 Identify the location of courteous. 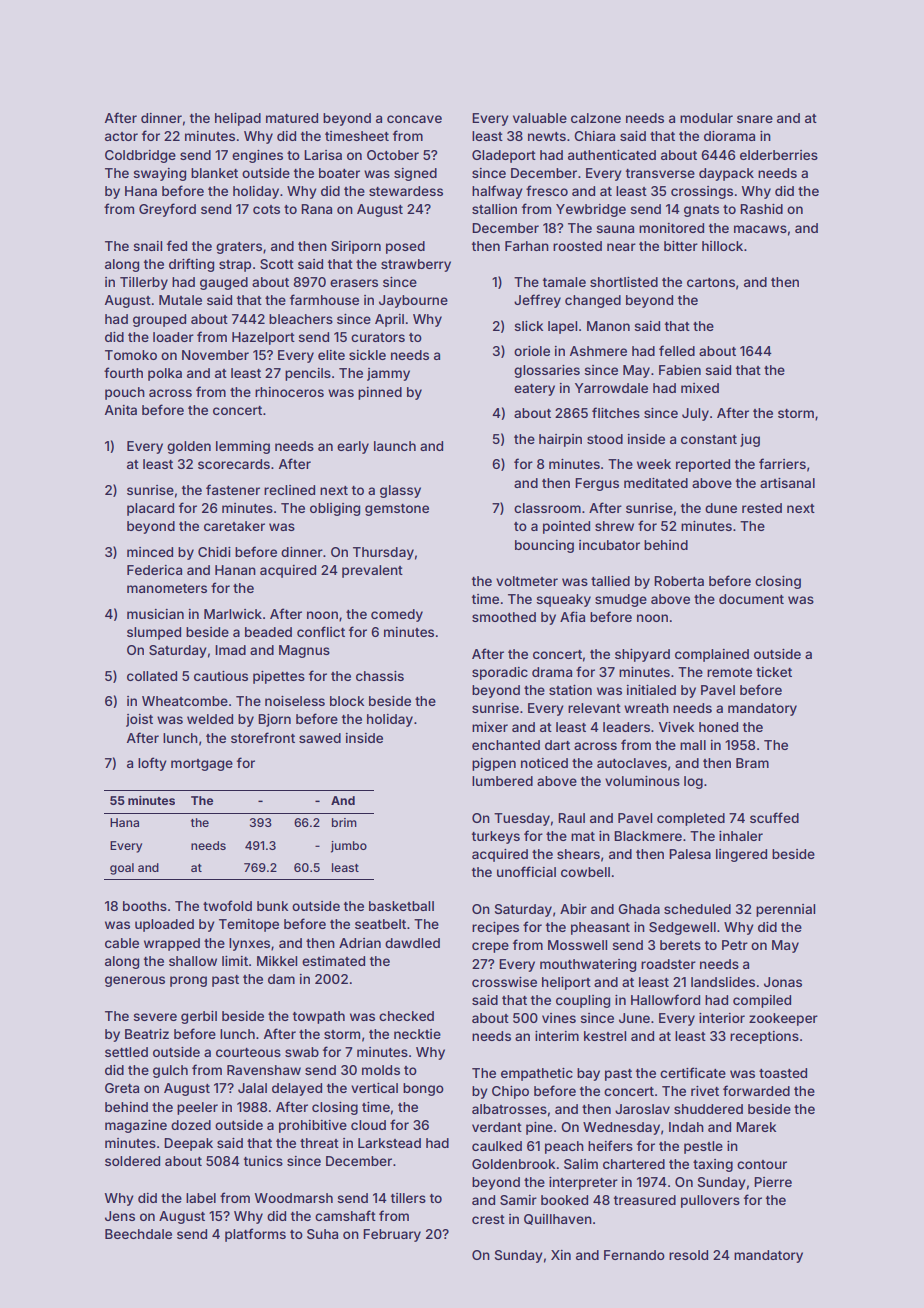
(248, 1052).
